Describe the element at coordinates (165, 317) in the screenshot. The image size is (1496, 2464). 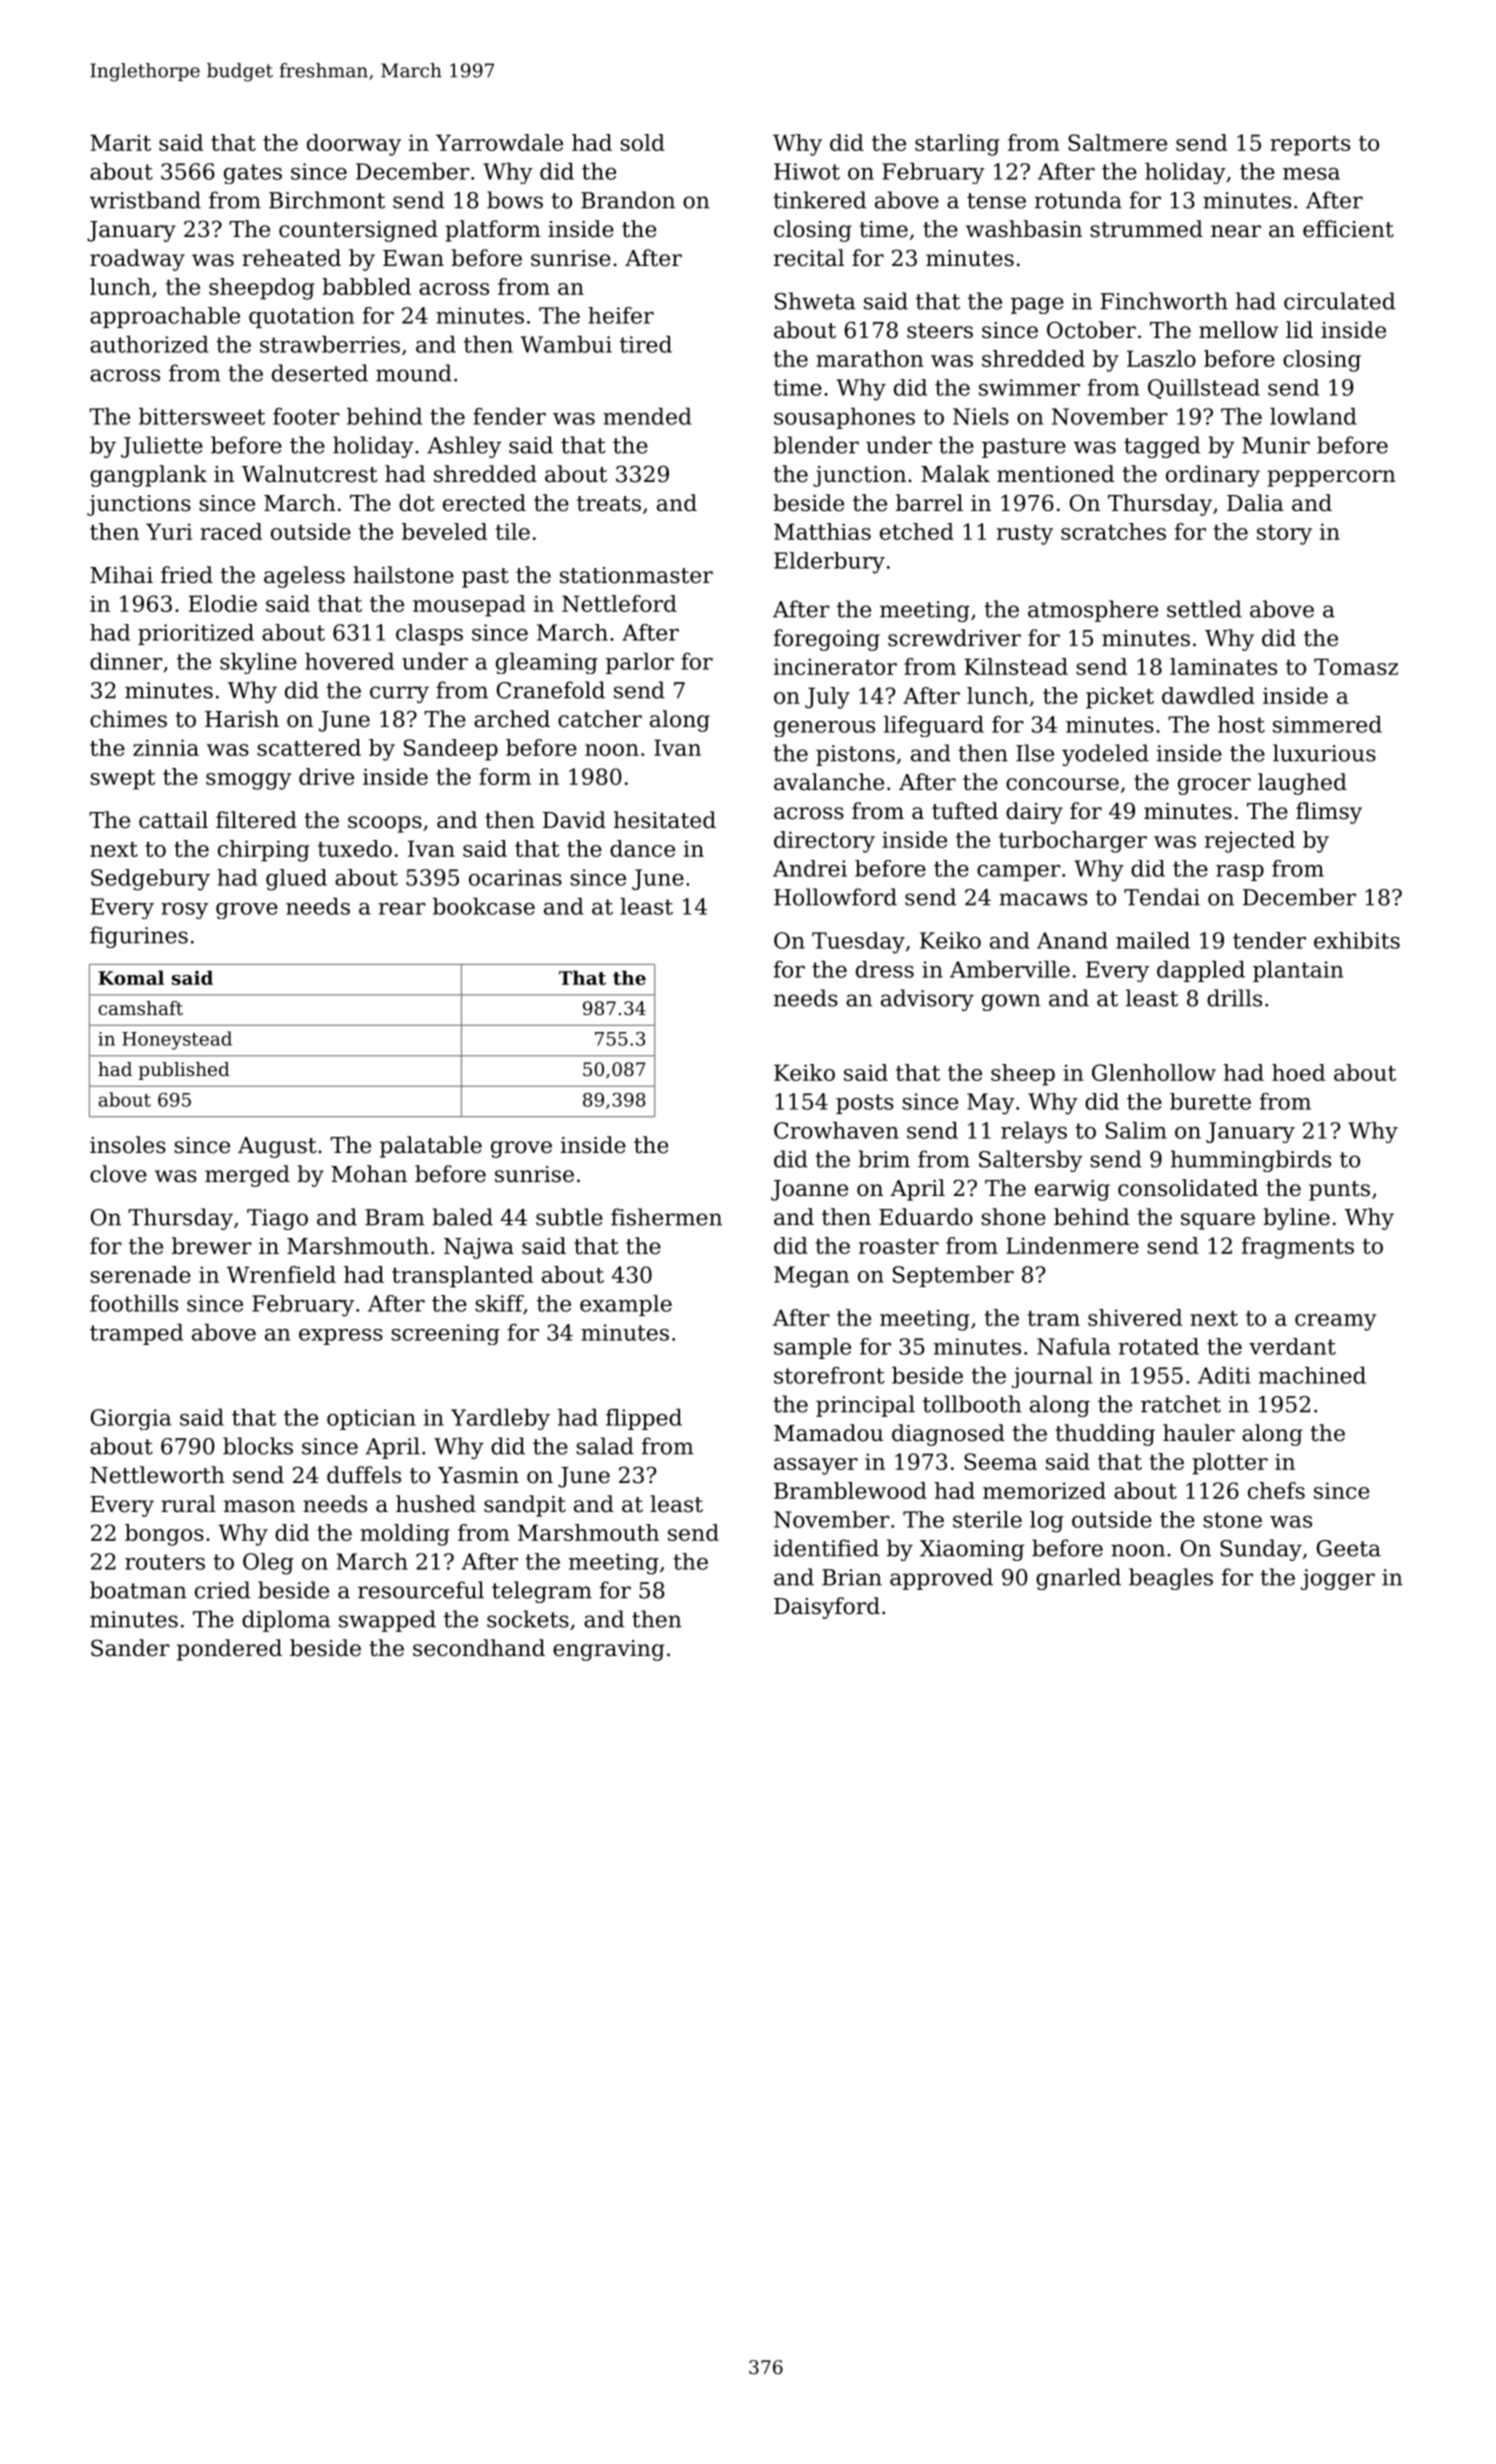
I see `approachable` at that location.
